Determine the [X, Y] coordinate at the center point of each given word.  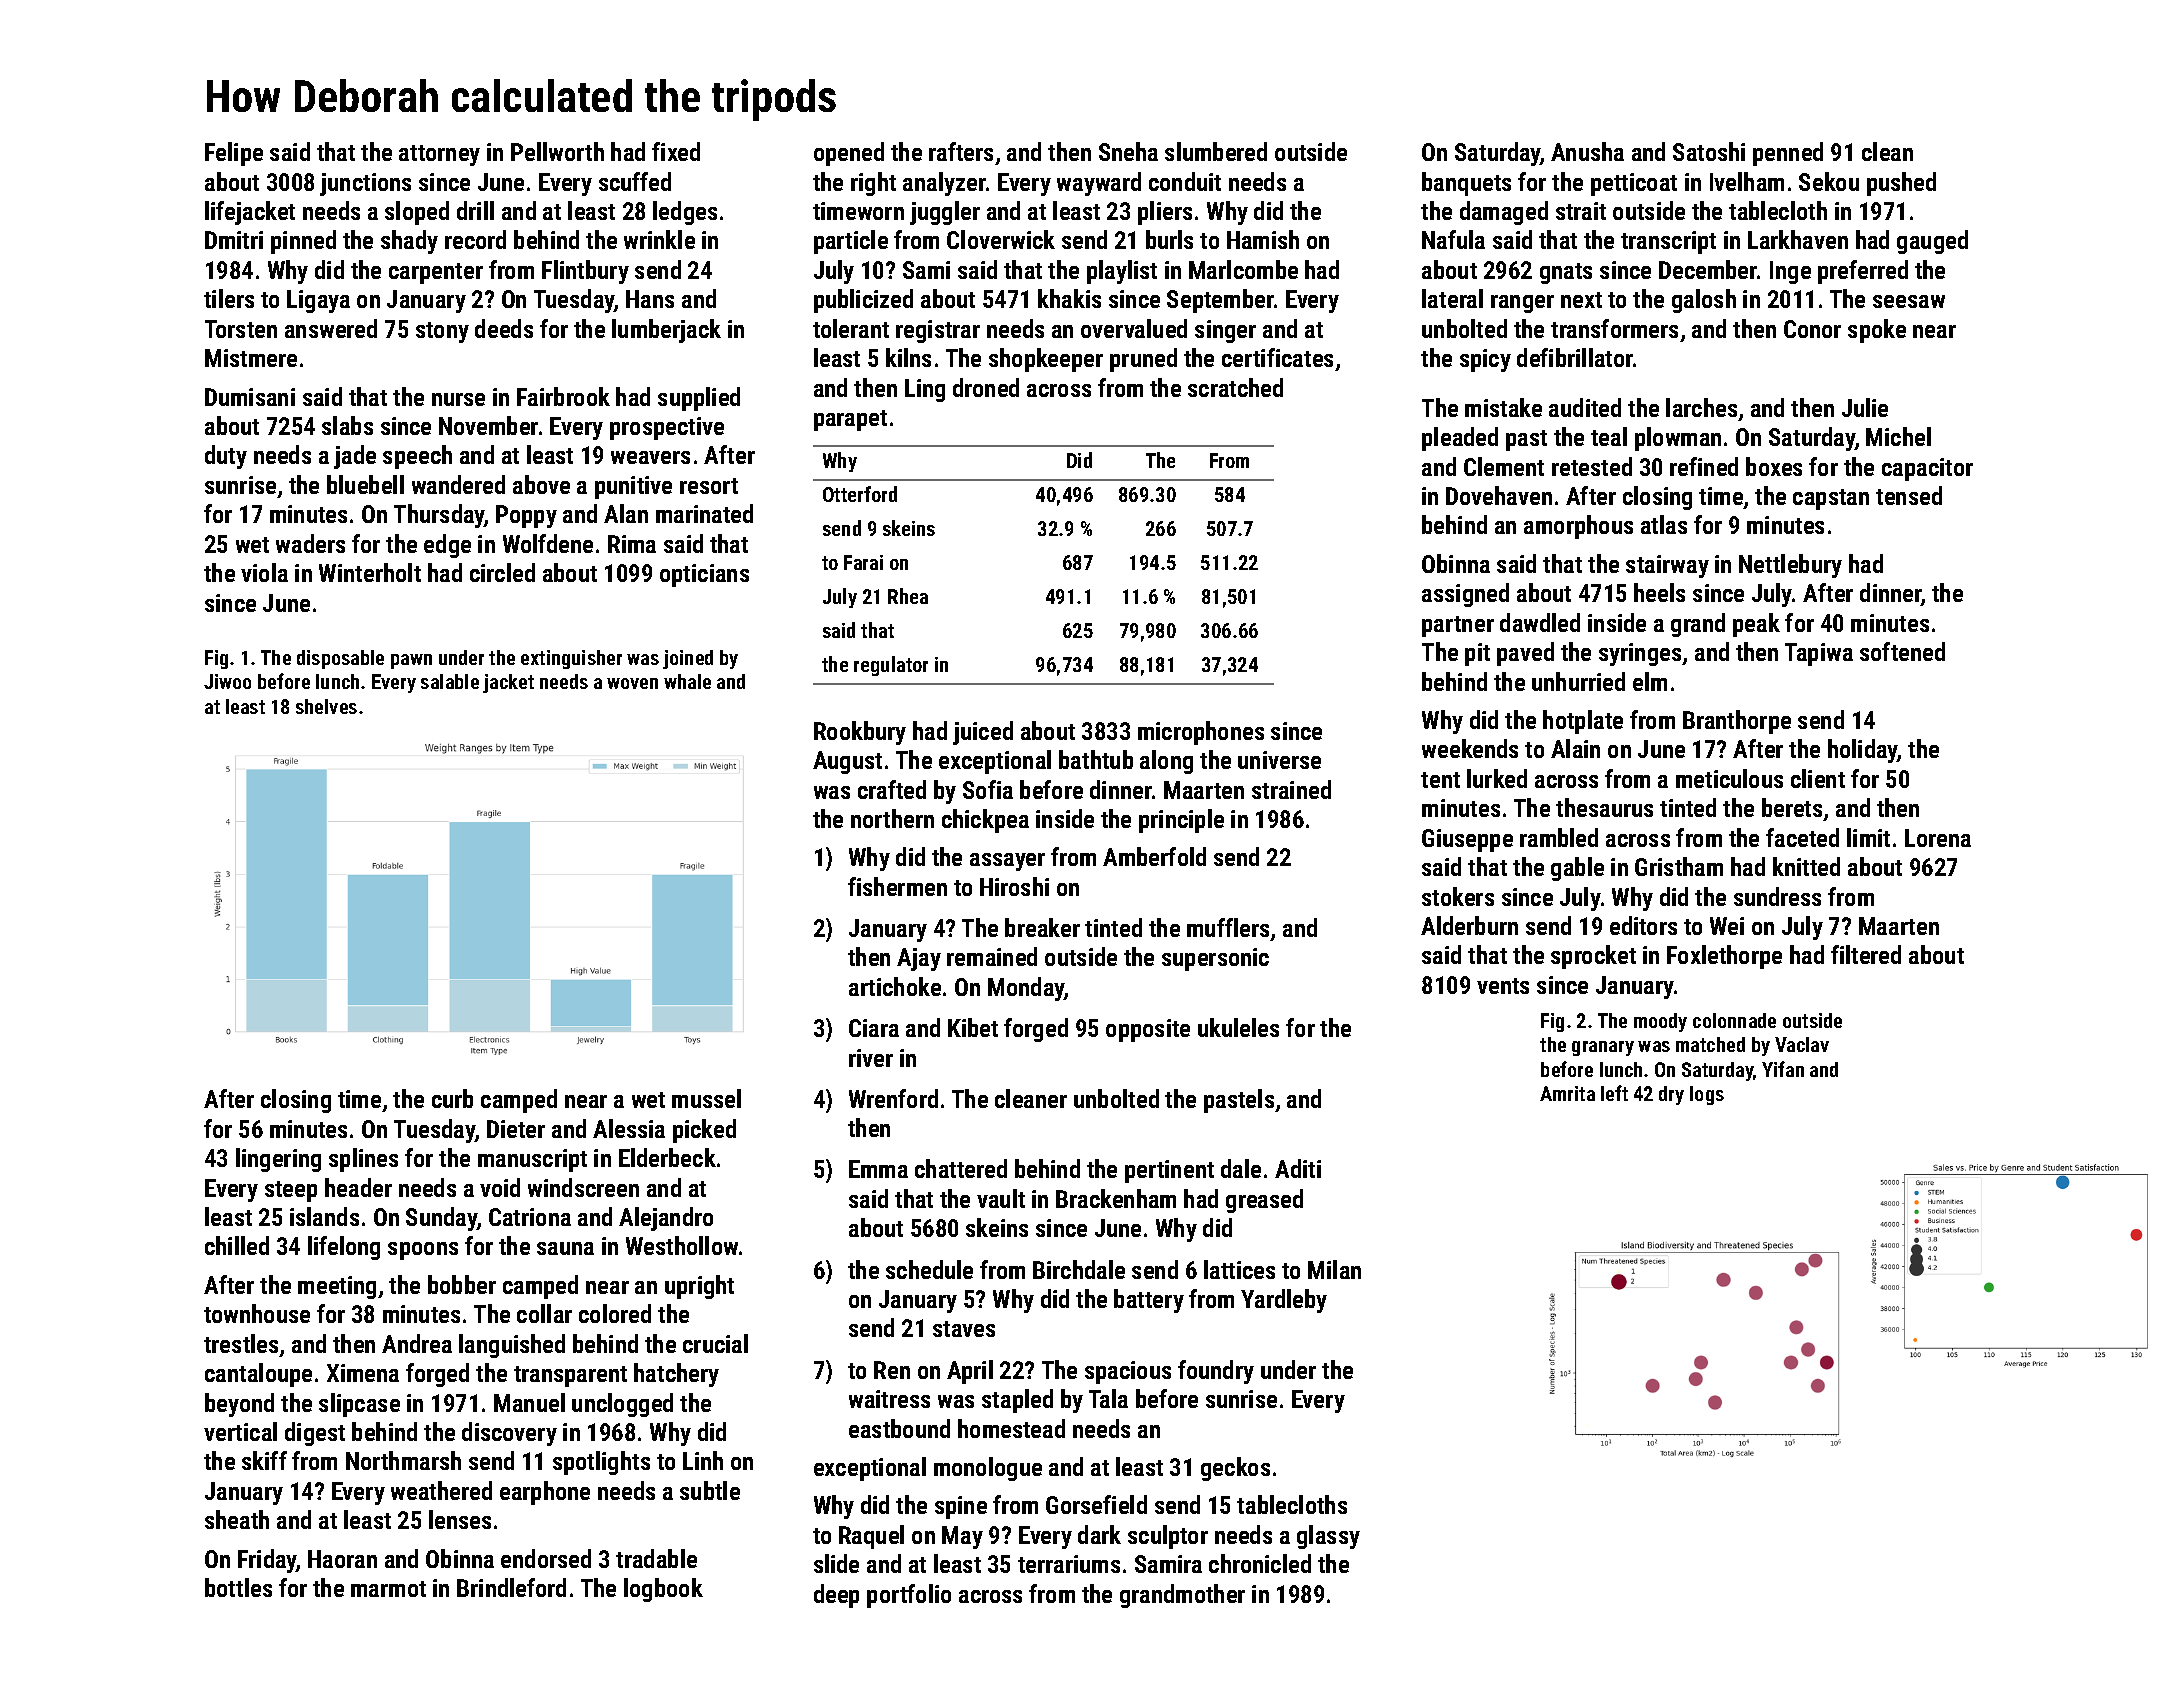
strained [1291, 789]
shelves [326, 706]
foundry [1216, 1372]
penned [1788, 154]
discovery [509, 1434]
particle [851, 242]
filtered [1866, 954]
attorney [439, 155]
